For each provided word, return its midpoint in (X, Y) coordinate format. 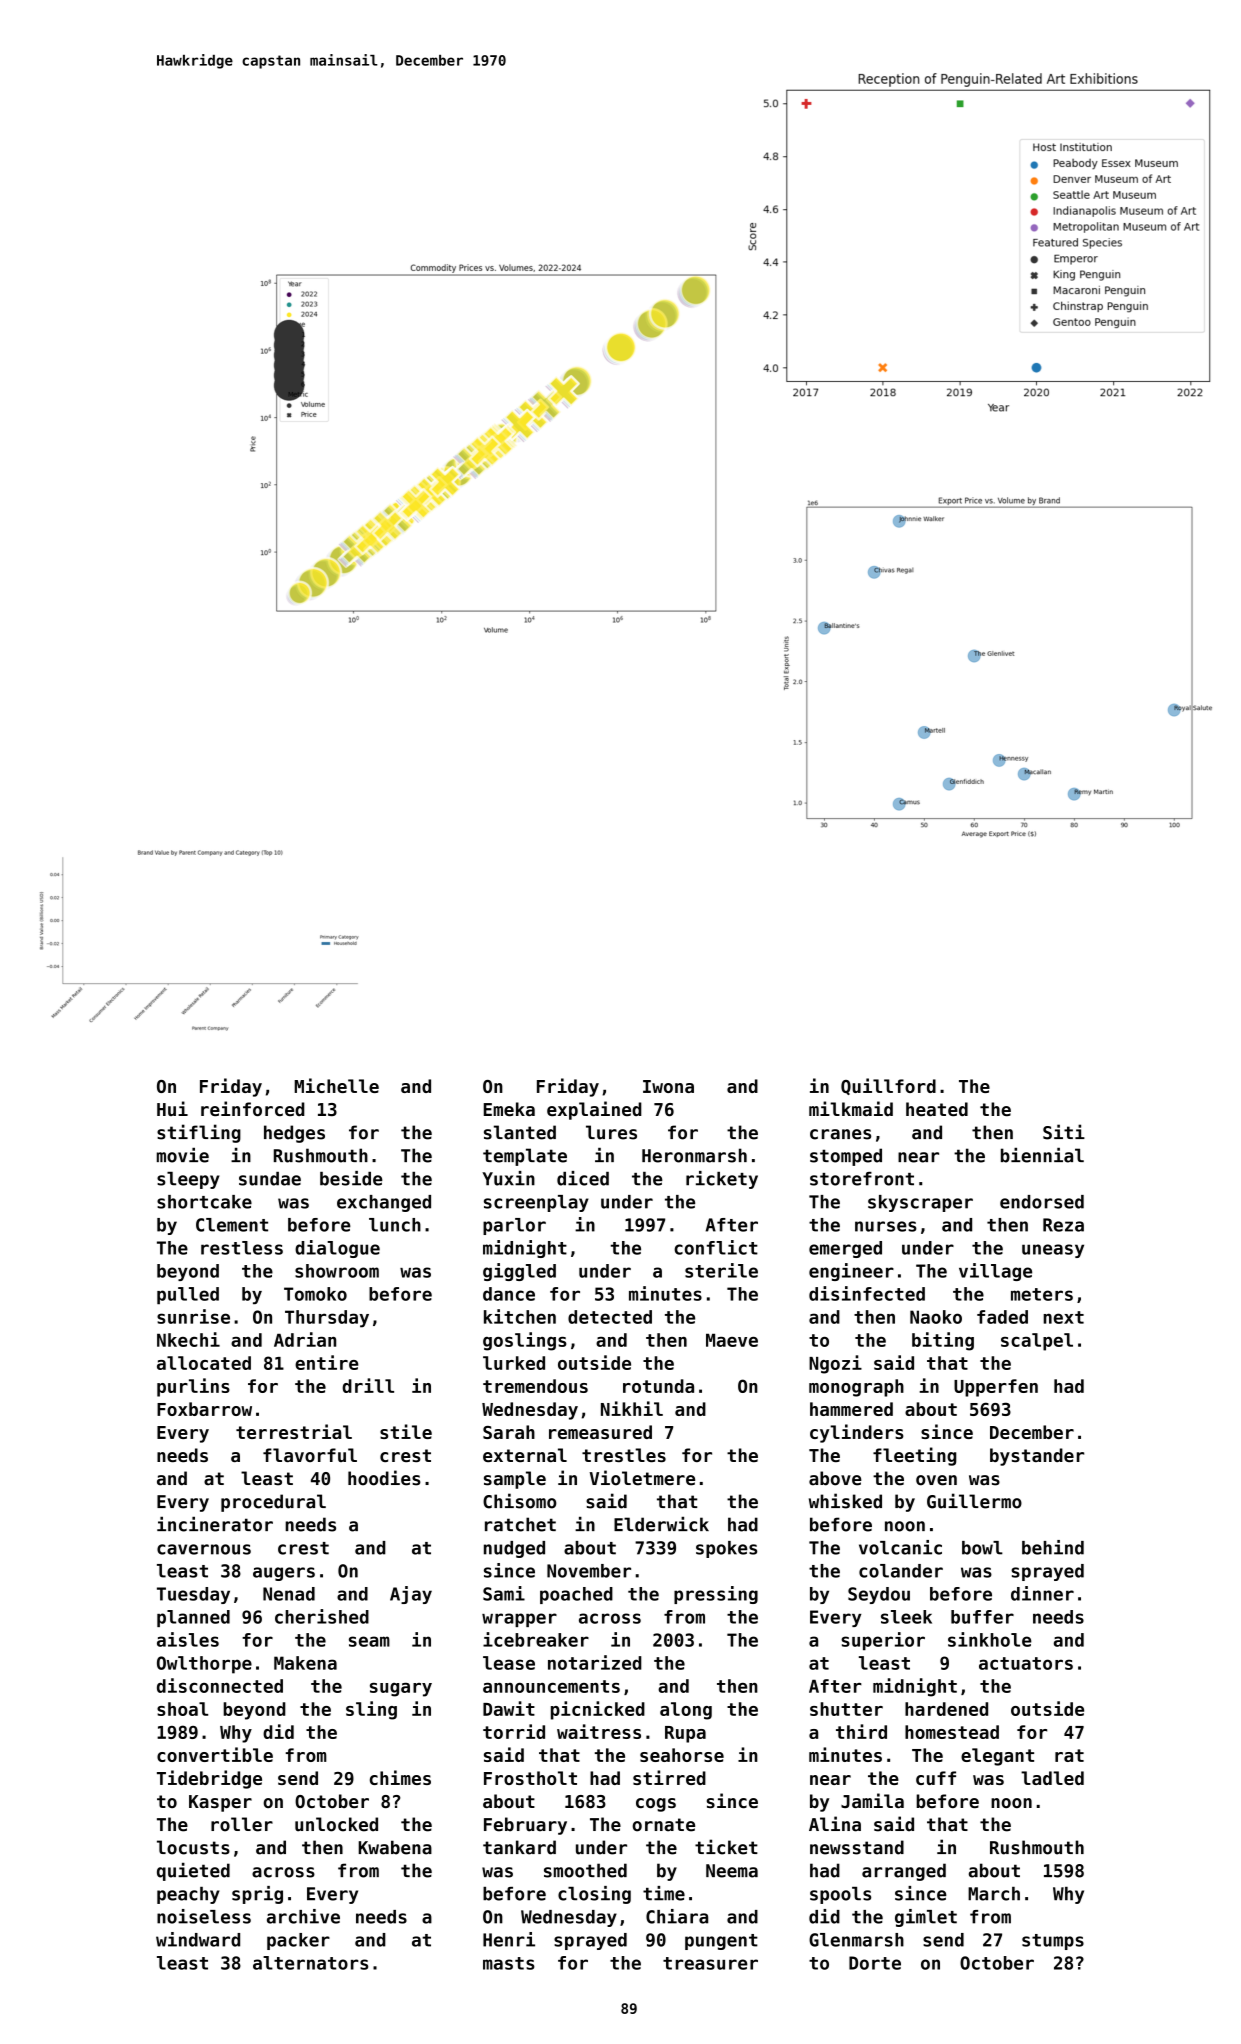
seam (369, 1641)
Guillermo (974, 1501)
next (1063, 1317)
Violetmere (642, 1478)
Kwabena (395, 1847)
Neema (732, 1871)
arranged (904, 1872)
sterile (721, 1270)
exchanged (384, 1203)
